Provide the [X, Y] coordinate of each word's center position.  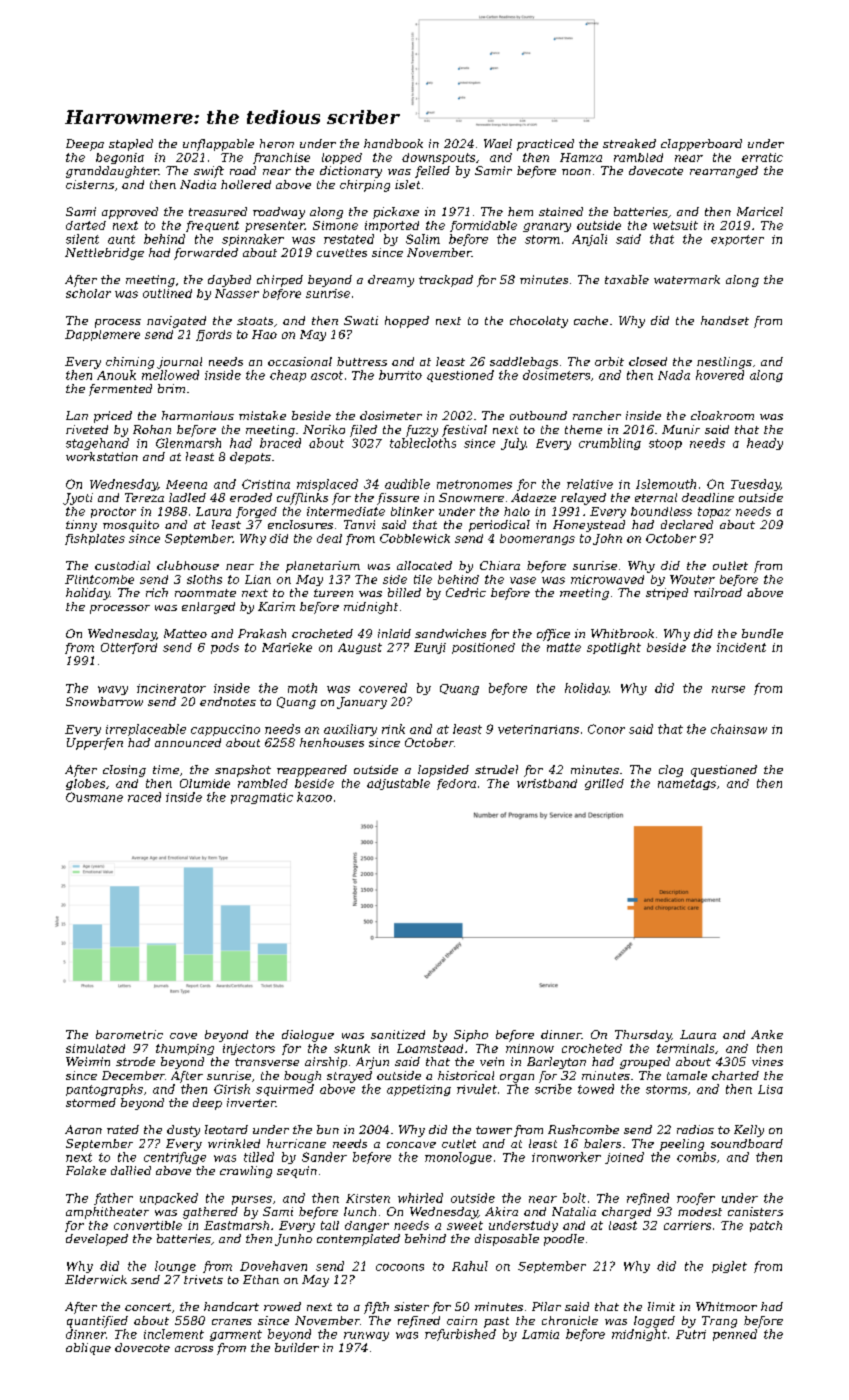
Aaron [83, 1129]
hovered [720, 375]
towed [596, 1089]
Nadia [198, 184]
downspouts [438, 158]
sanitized [398, 1034]
